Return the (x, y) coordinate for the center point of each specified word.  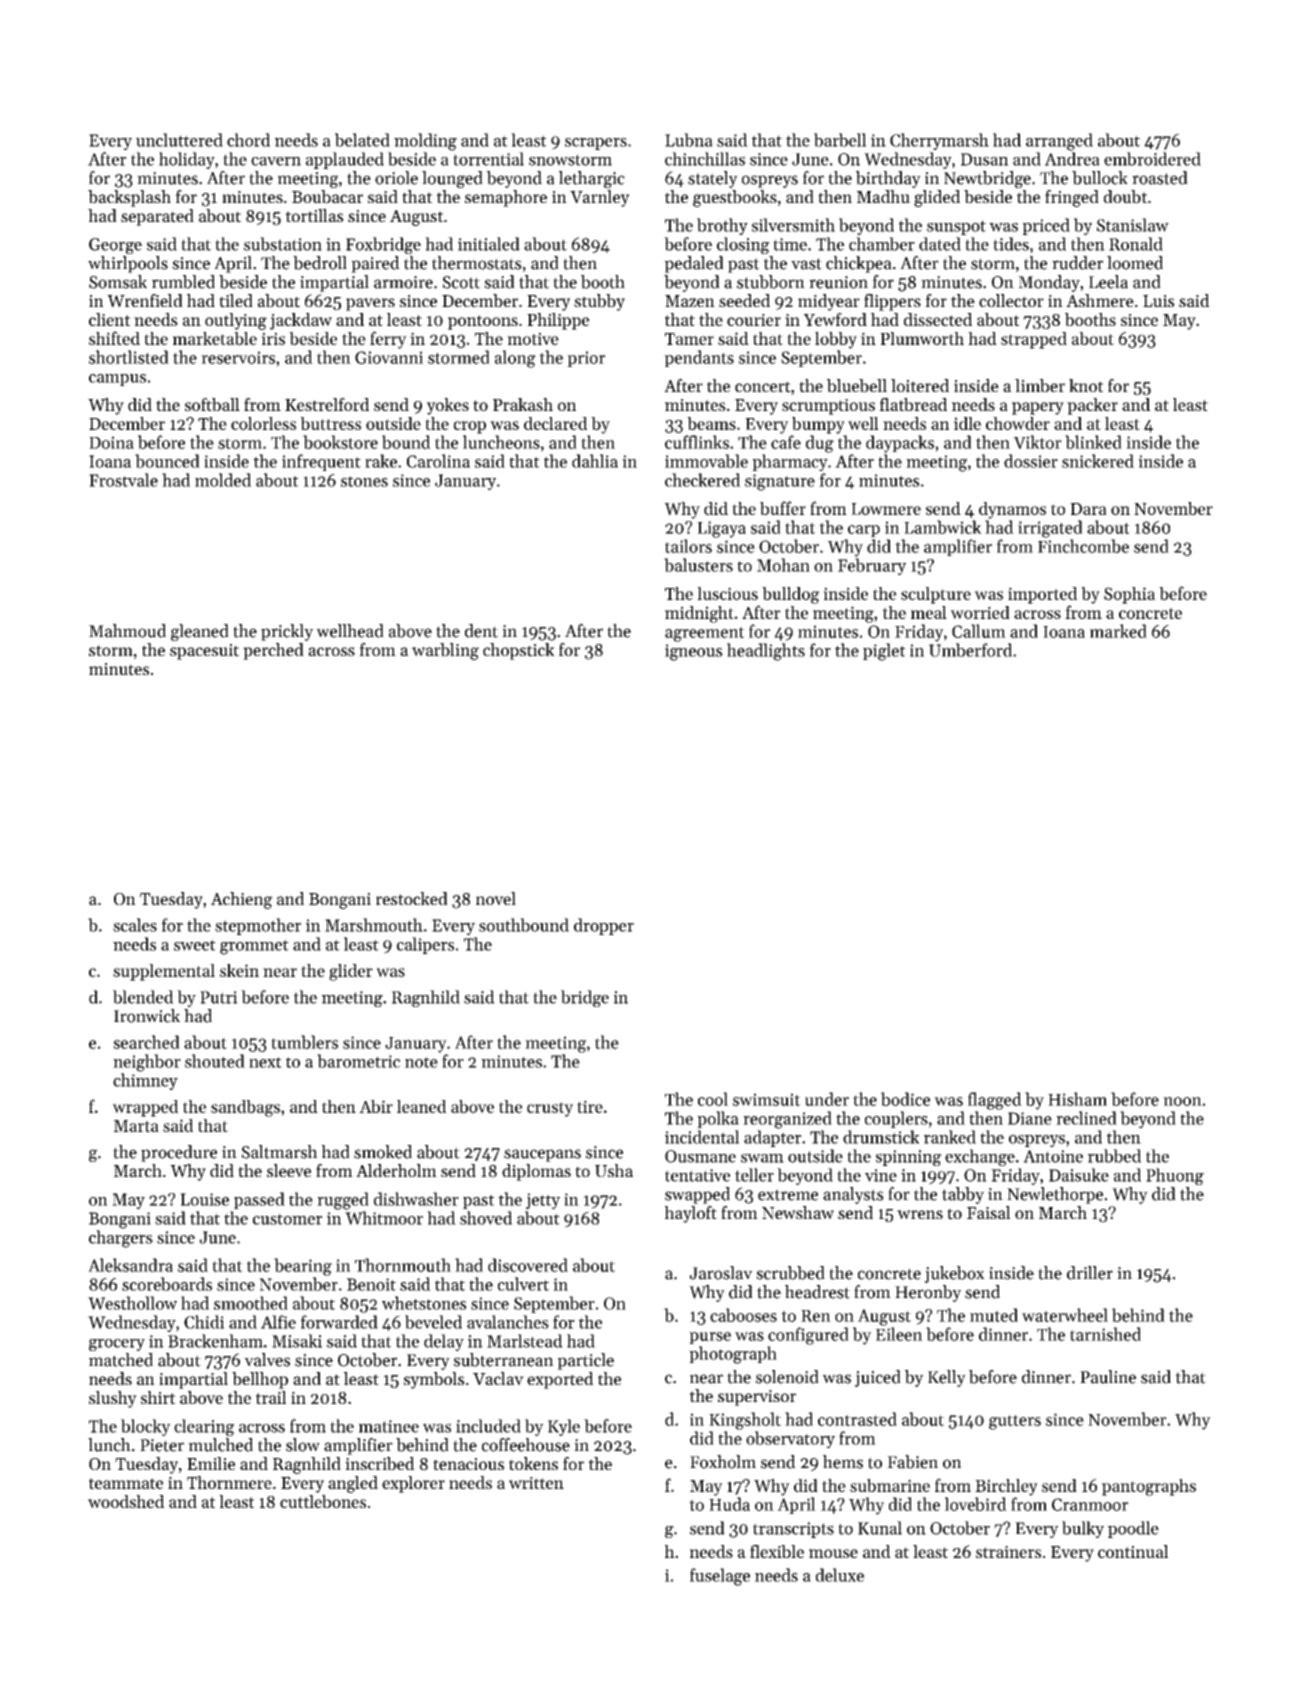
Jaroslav (721, 1273)
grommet (254, 947)
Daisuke (1079, 1175)
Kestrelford (327, 404)
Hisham (1077, 1099)
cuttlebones (323, 1501)
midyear (829, 302)
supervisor (757, 1398)
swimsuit (766, 1099)
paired (375, 264)
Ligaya (721, 529)
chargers (121, 1239)
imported (1042, 595)
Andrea (1072, 159)
